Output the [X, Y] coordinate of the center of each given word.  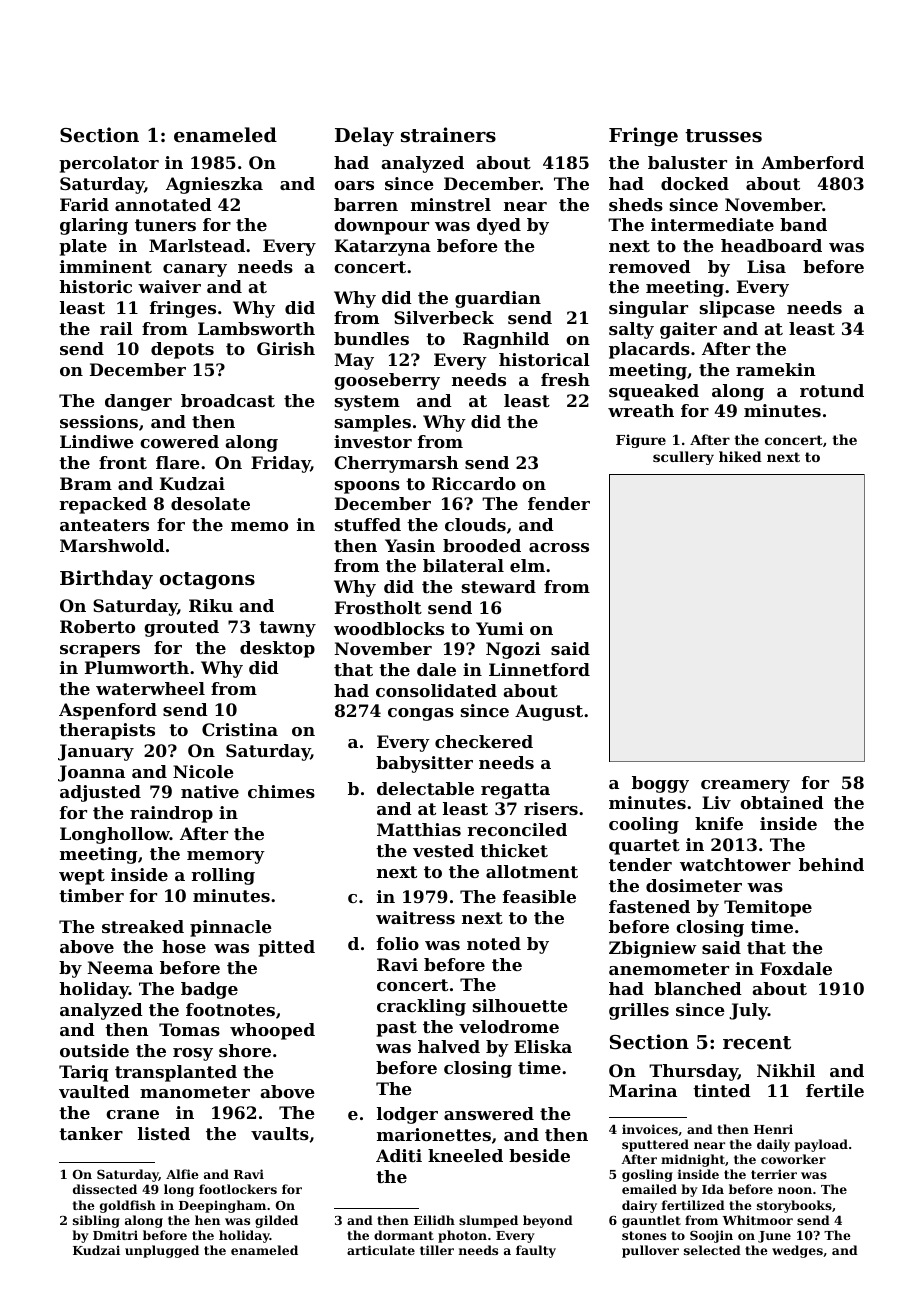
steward [499, 586]
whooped [272, 1031]
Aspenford [108, 711]
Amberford [812, 162]
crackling [421, 1007]
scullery [683, 458]
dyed [499, 226]
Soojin [711, 1236]
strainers [448, 135]
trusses [723, 136]
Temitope [768, 908]
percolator [109, 164]
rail [116, 328]
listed [164, 1133]
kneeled [465, 1155]
